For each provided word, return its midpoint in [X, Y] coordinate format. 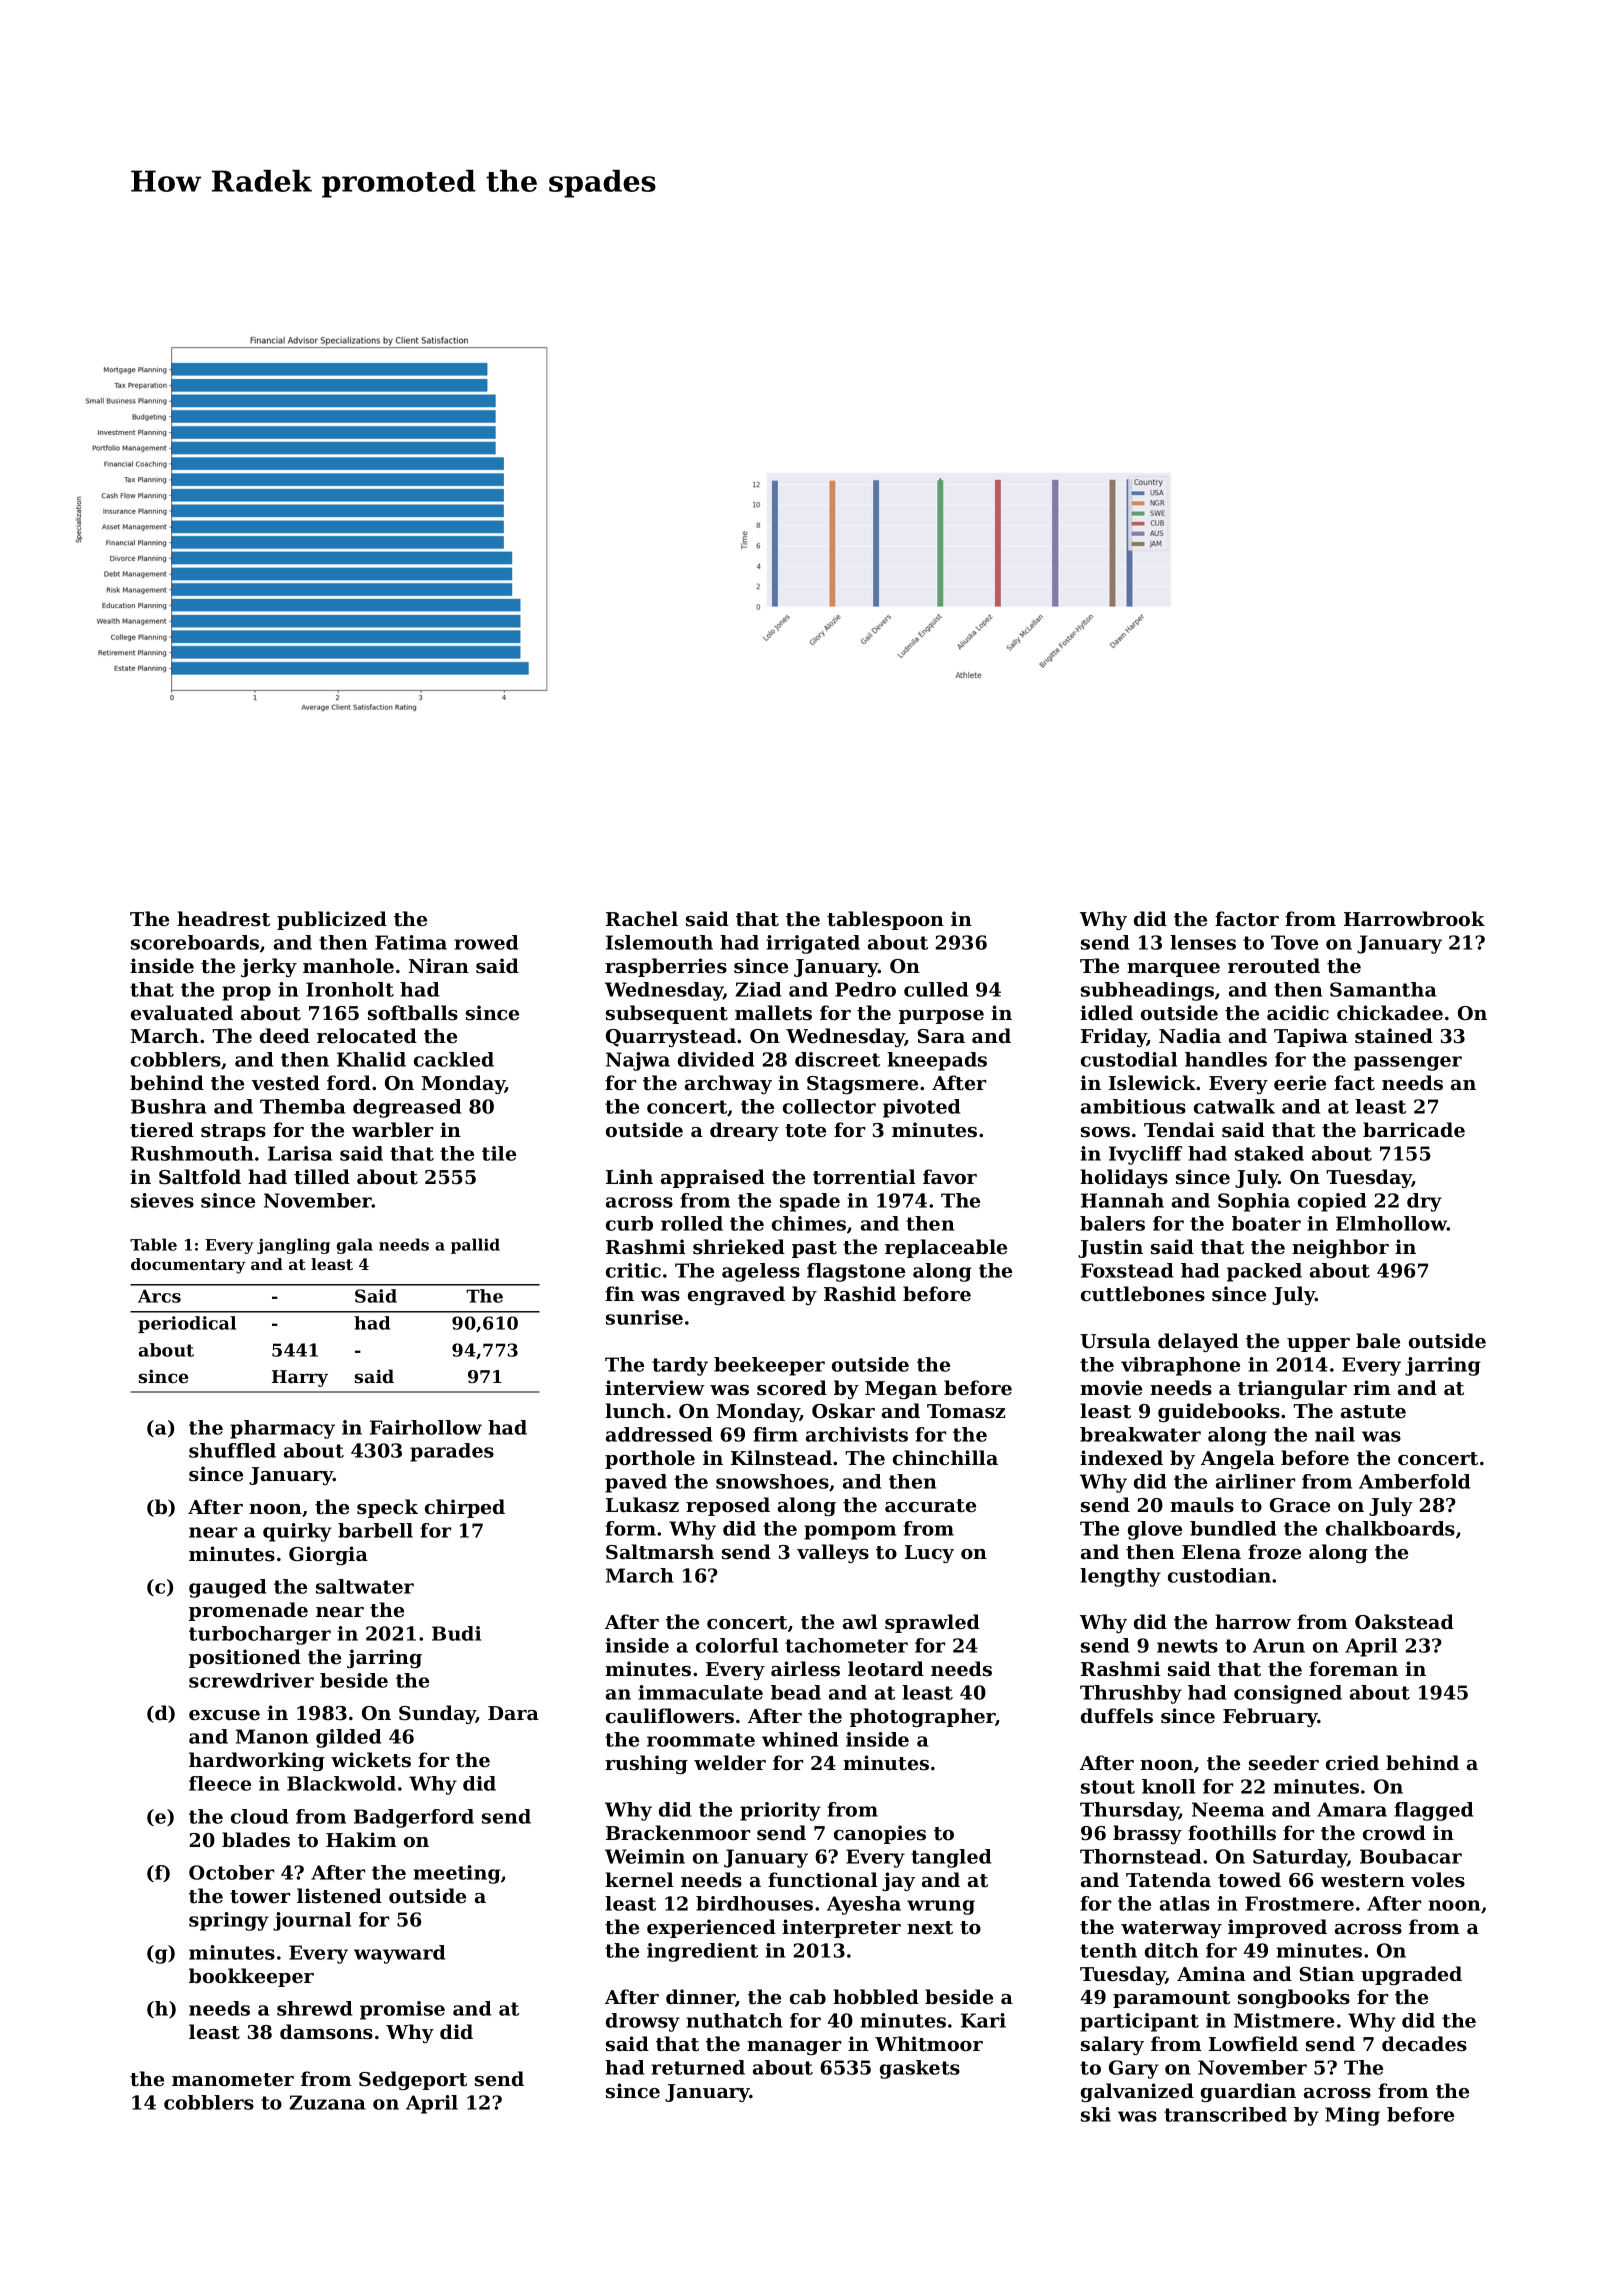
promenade [248, 1611]
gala [355, 1246]
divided [716, 1059]
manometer [233, 2080]
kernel [639, 1880]
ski [1096, 2114]
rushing [646, 1764]
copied [1332, 1202]
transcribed [1225, 2114]
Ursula [1115, 1341]
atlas [1185, 1903]
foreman [1353, 1668]
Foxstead [1127, 1270]
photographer [923, 1717]
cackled [454, 1059]
